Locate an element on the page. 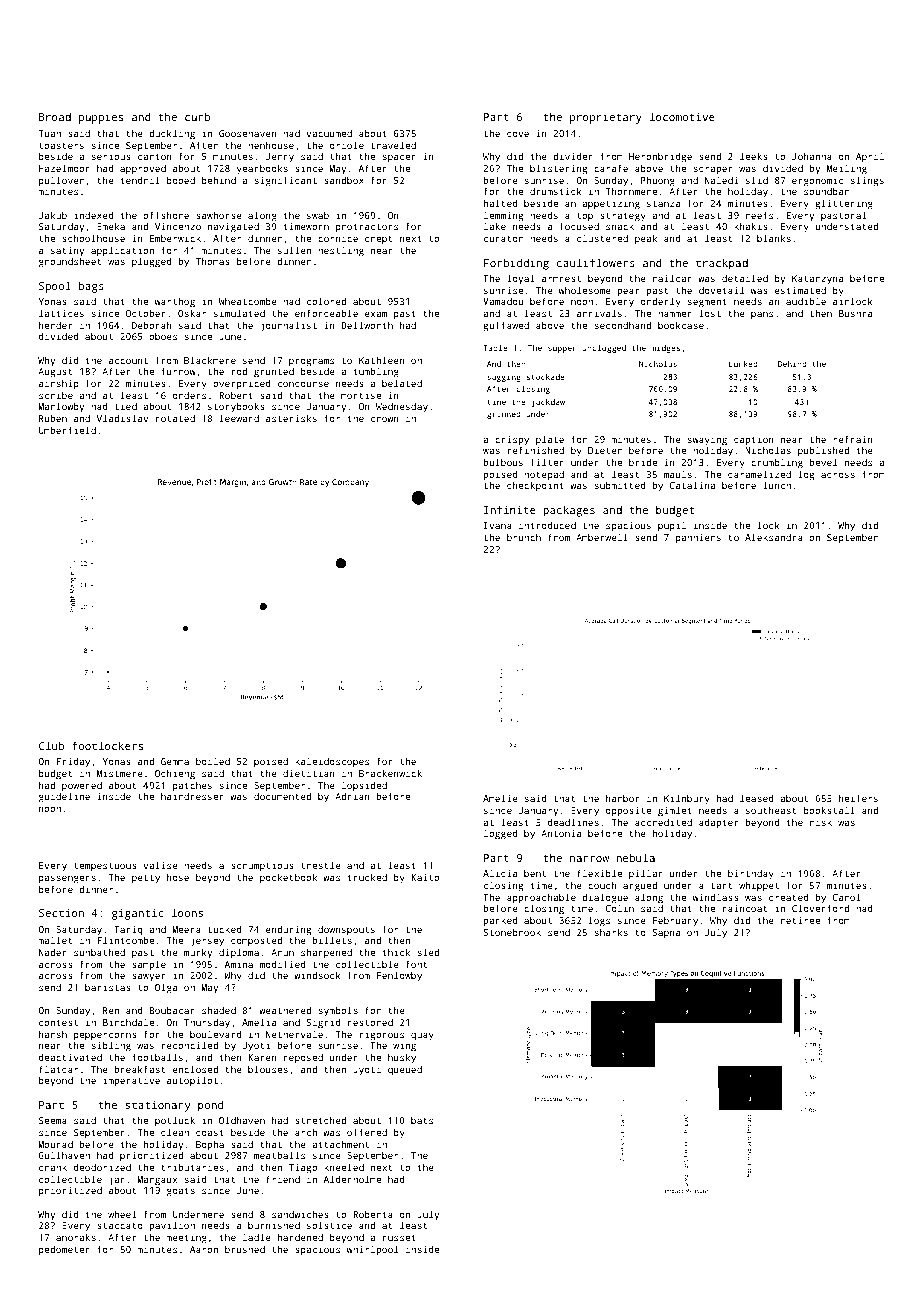 This image has height=1308, width=924. guideline is located at coordinates (64, 797).
